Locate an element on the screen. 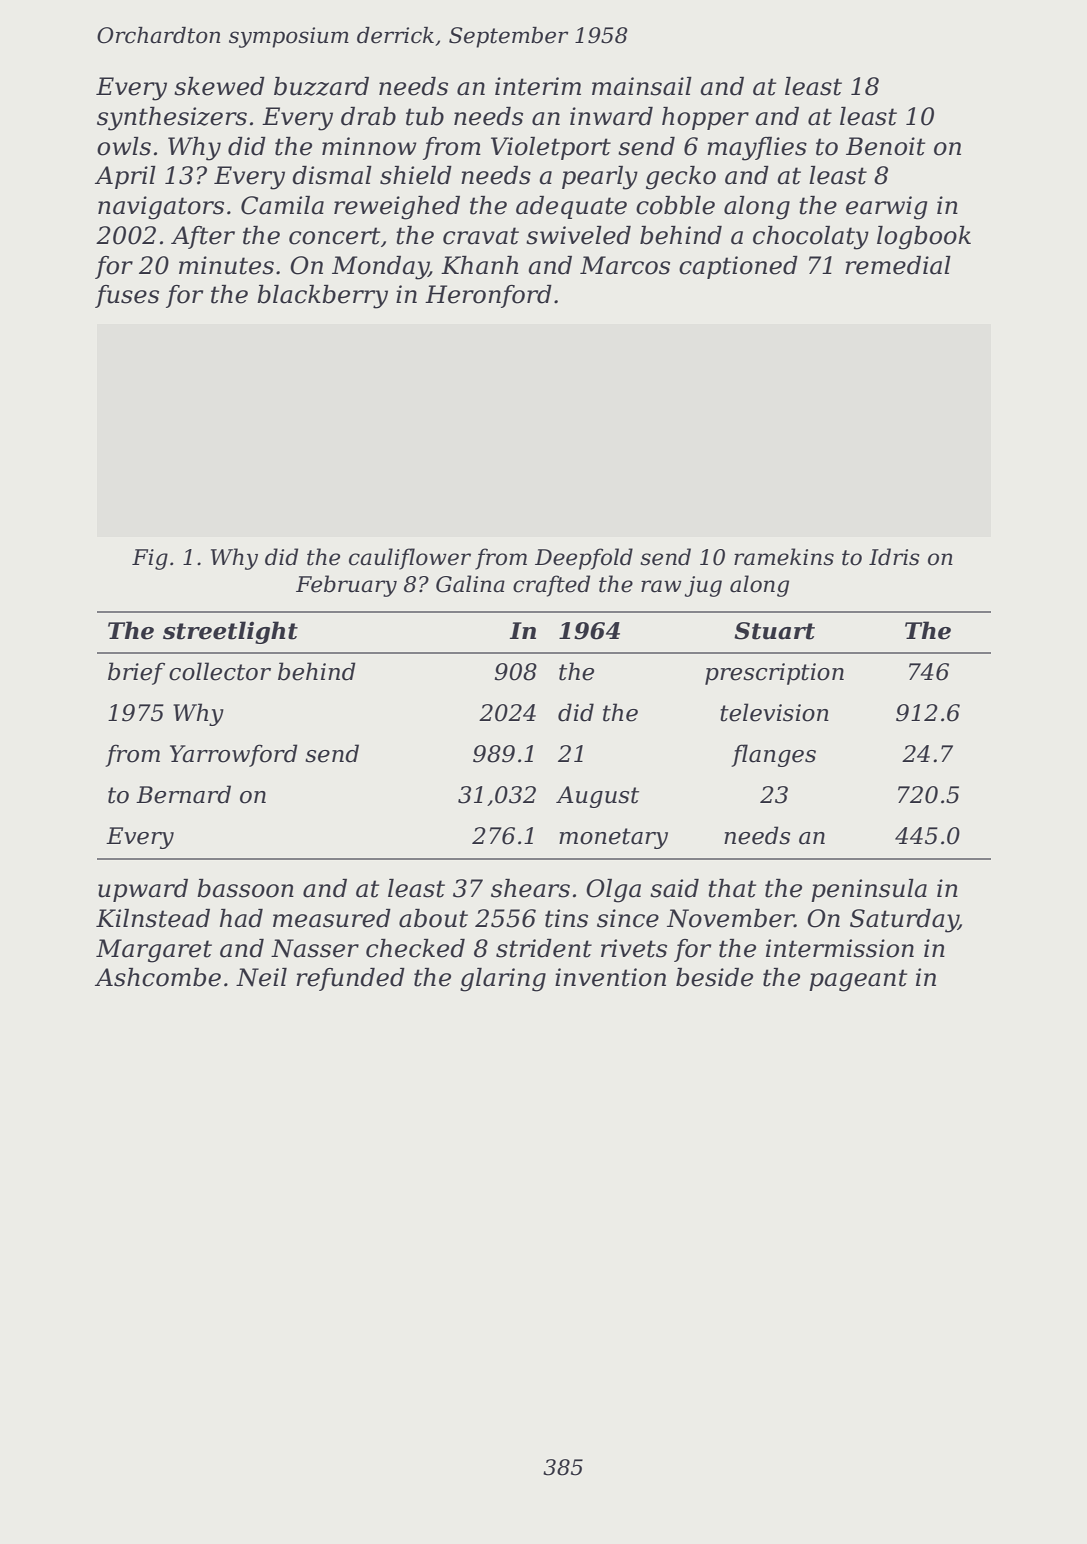 This screenshot has height=1544, width=1087. brief is located at coordinates (136, 673).
